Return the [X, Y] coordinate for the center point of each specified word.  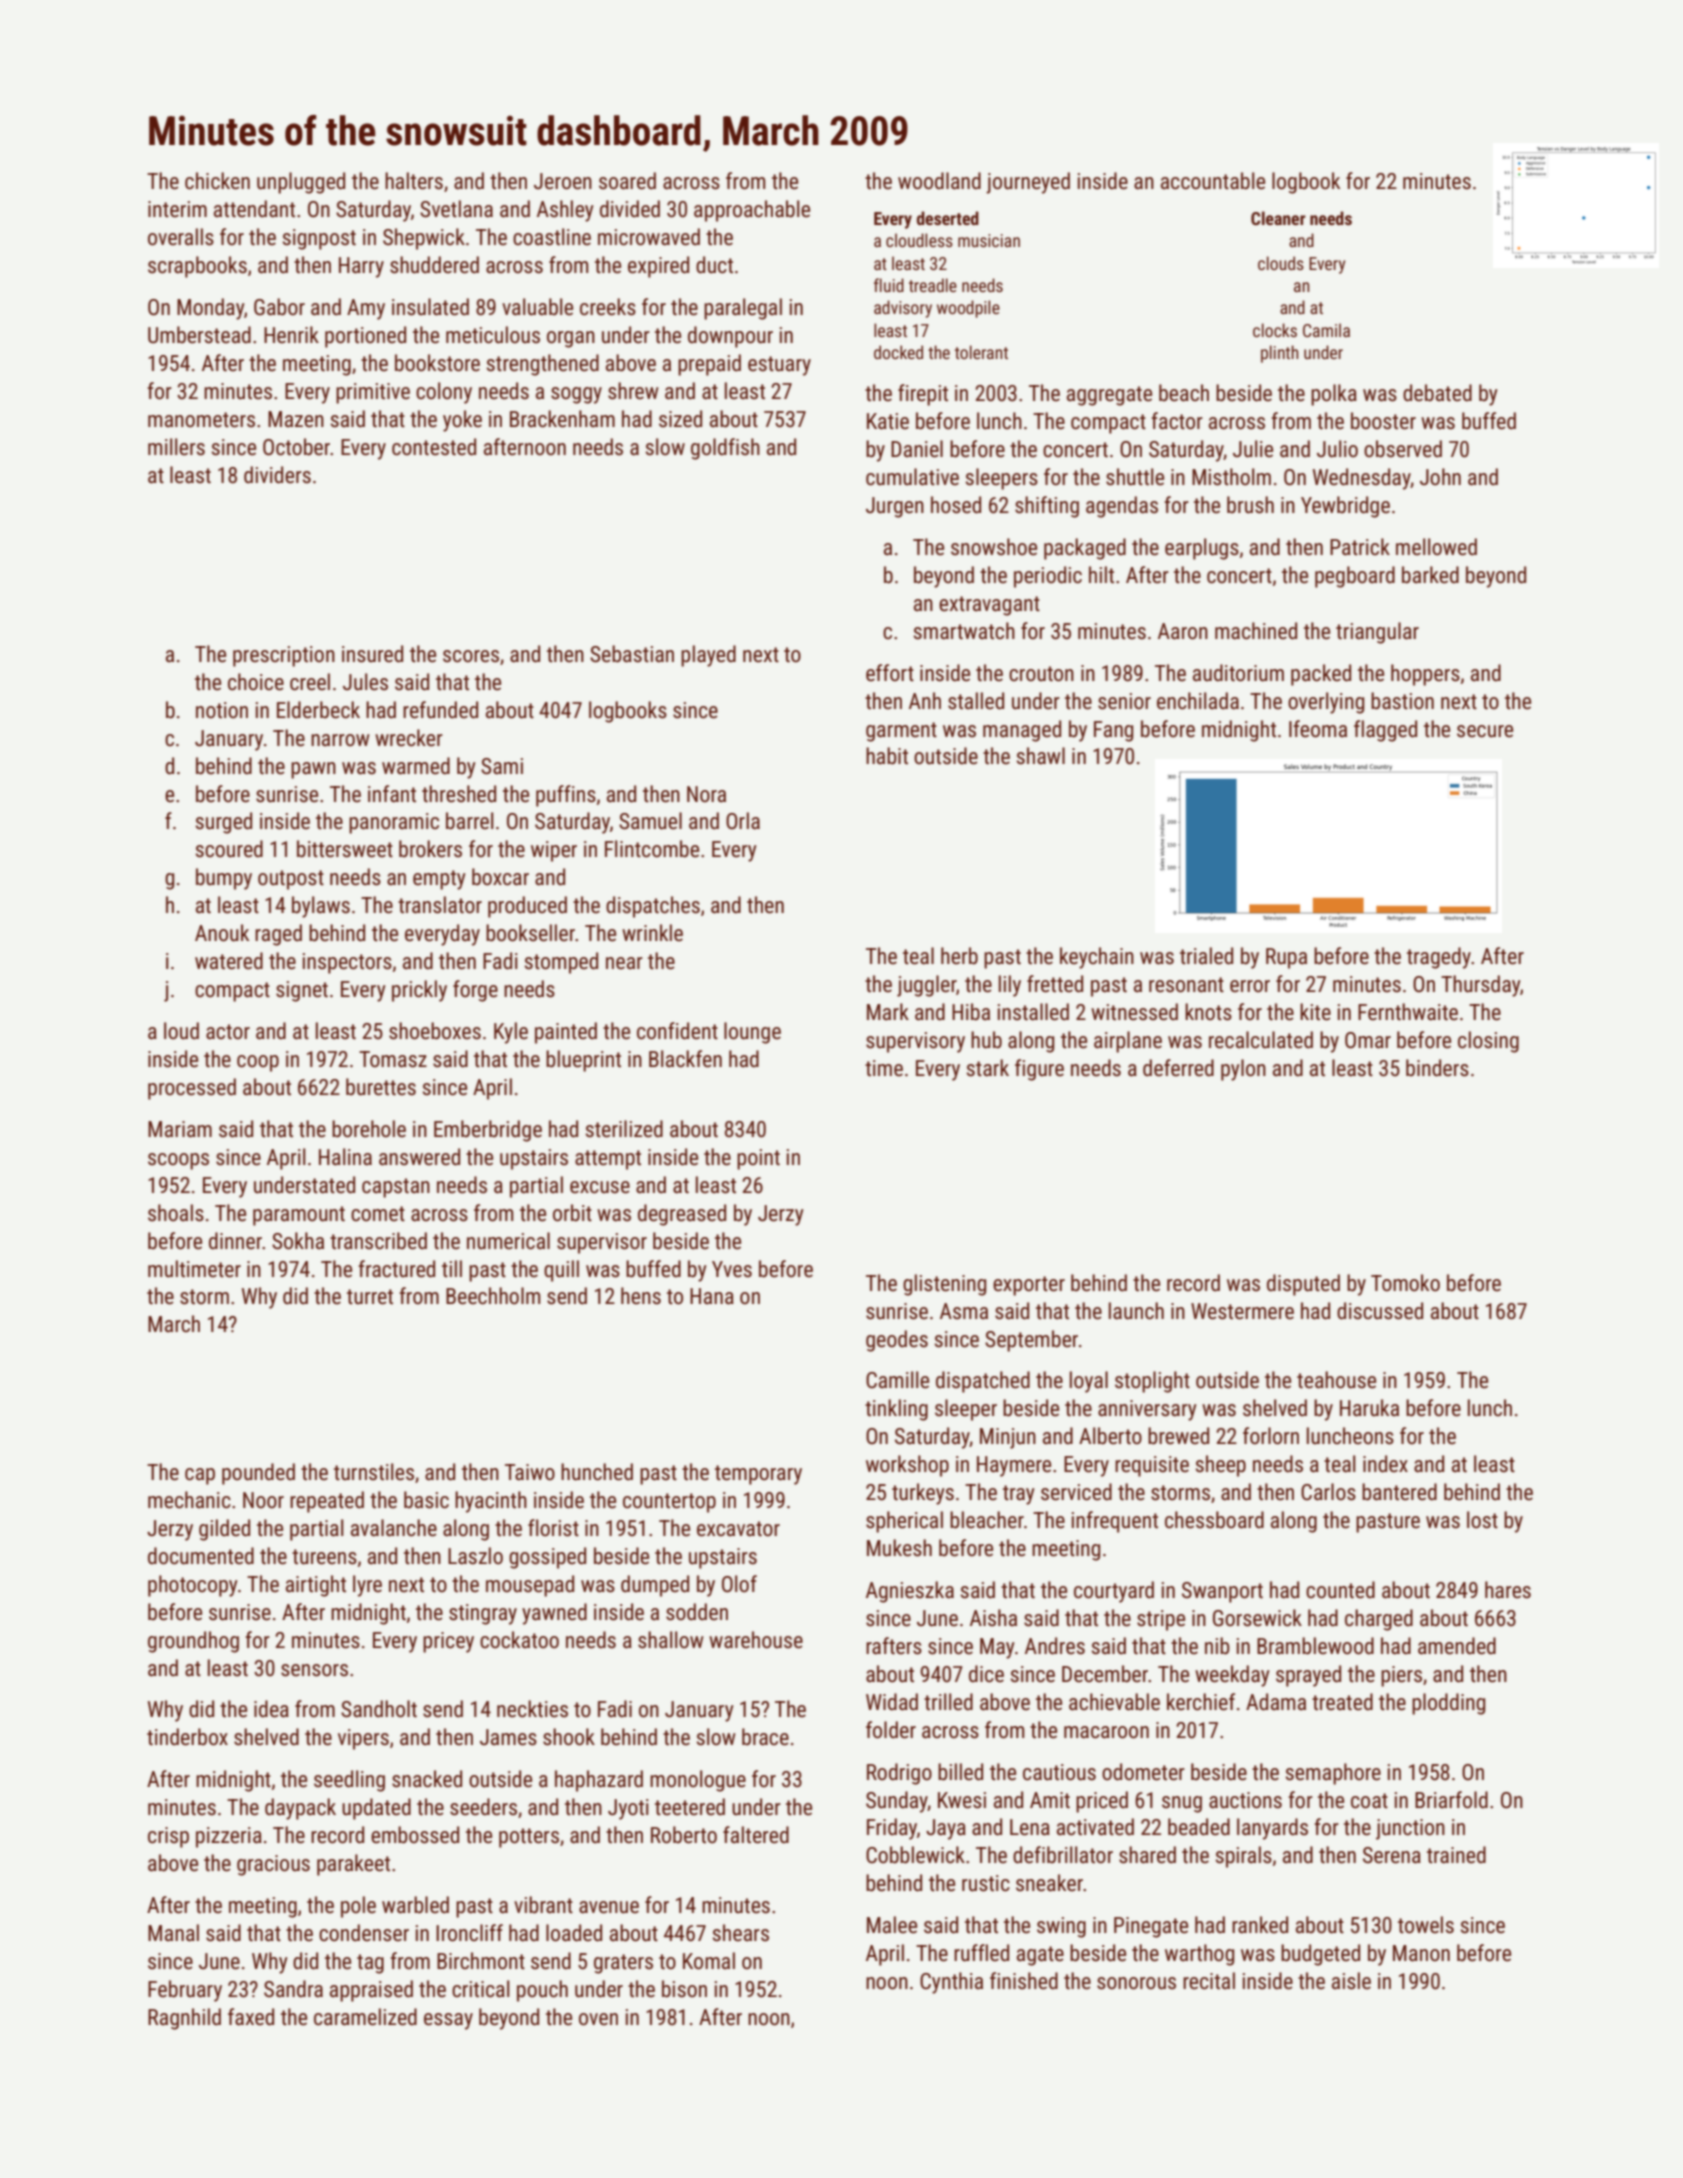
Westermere [1242, 1311]
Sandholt [379, 1709]
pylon [1243, 1070]
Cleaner [1278, 218]
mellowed [1436, 547]
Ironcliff [469, 1933]
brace [765, 1737]
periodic [1048, 577]
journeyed [1028, 183]
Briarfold [1451, 1800]
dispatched [983, 1382]
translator [440, 905]
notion [222, 710]
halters [414, 181]
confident [677, 1031]
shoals [176, 1213]
